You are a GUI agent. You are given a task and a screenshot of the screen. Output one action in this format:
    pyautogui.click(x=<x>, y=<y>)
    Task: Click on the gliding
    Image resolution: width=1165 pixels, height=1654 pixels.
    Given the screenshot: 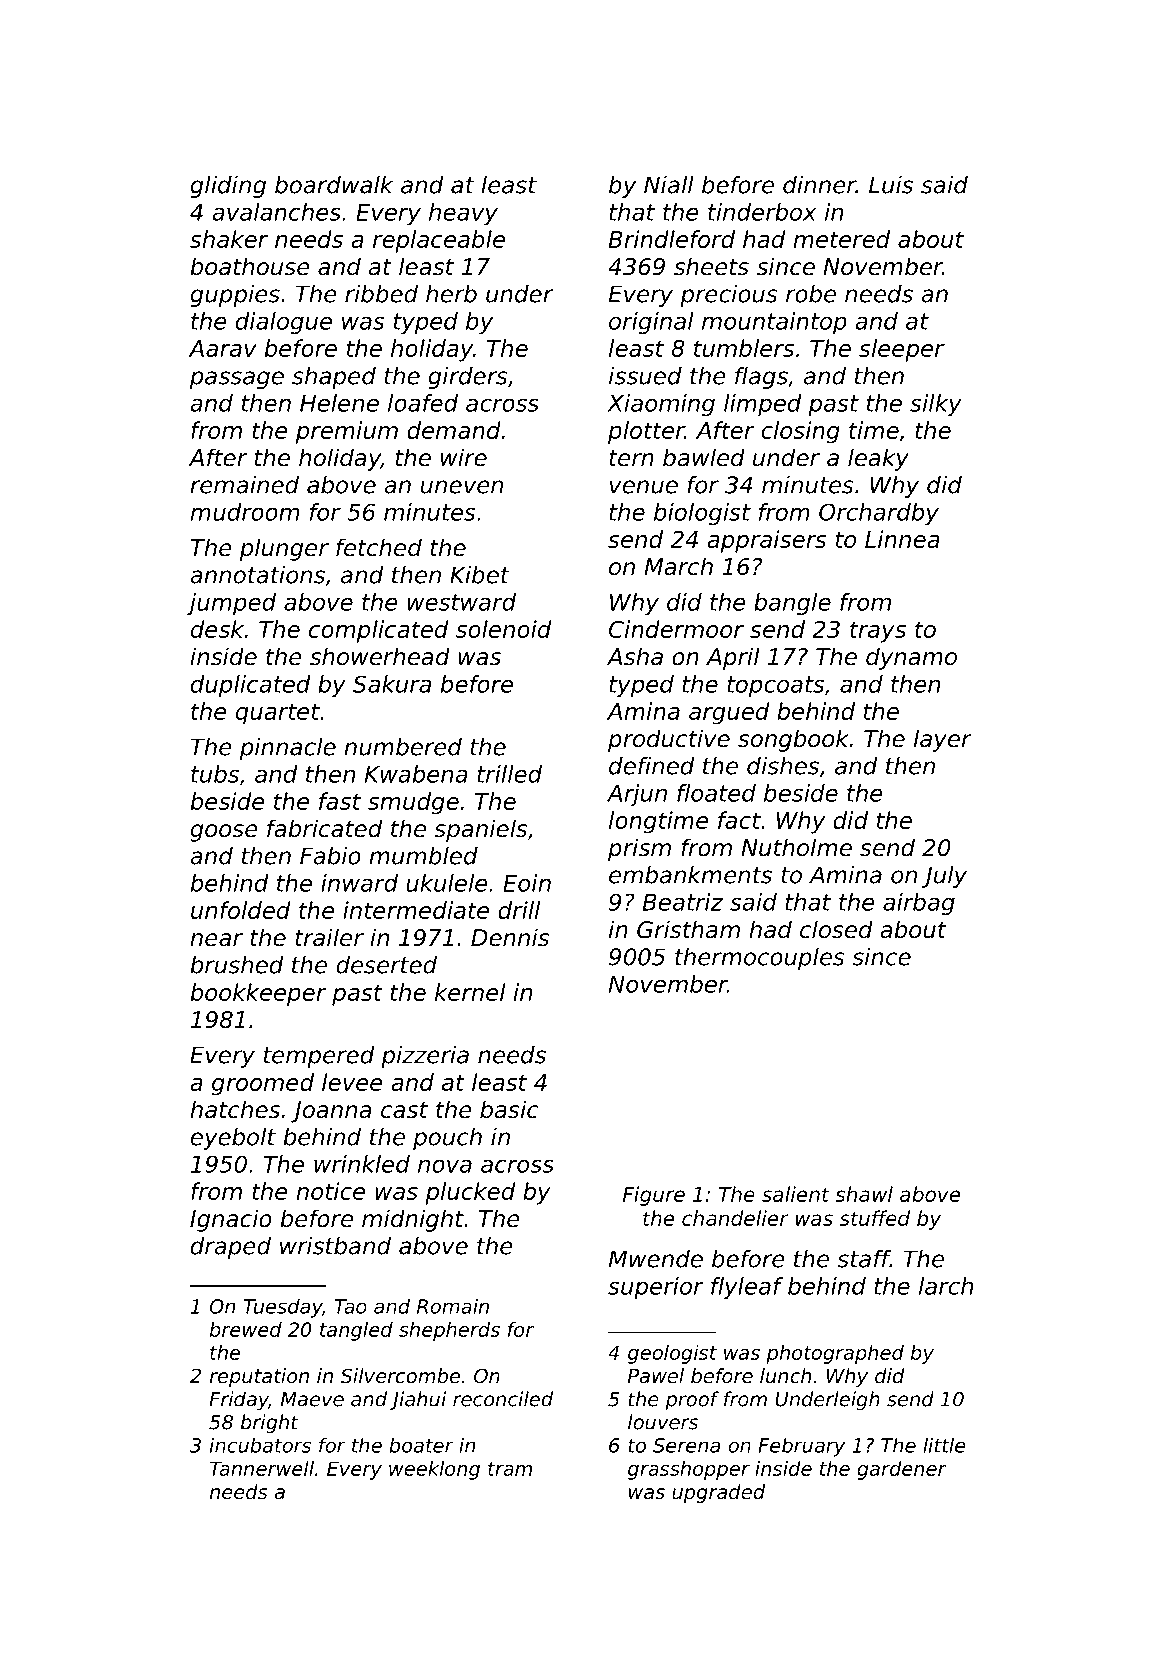 What is the action you would take?
    pyautogui.click(x=228, y=187)
